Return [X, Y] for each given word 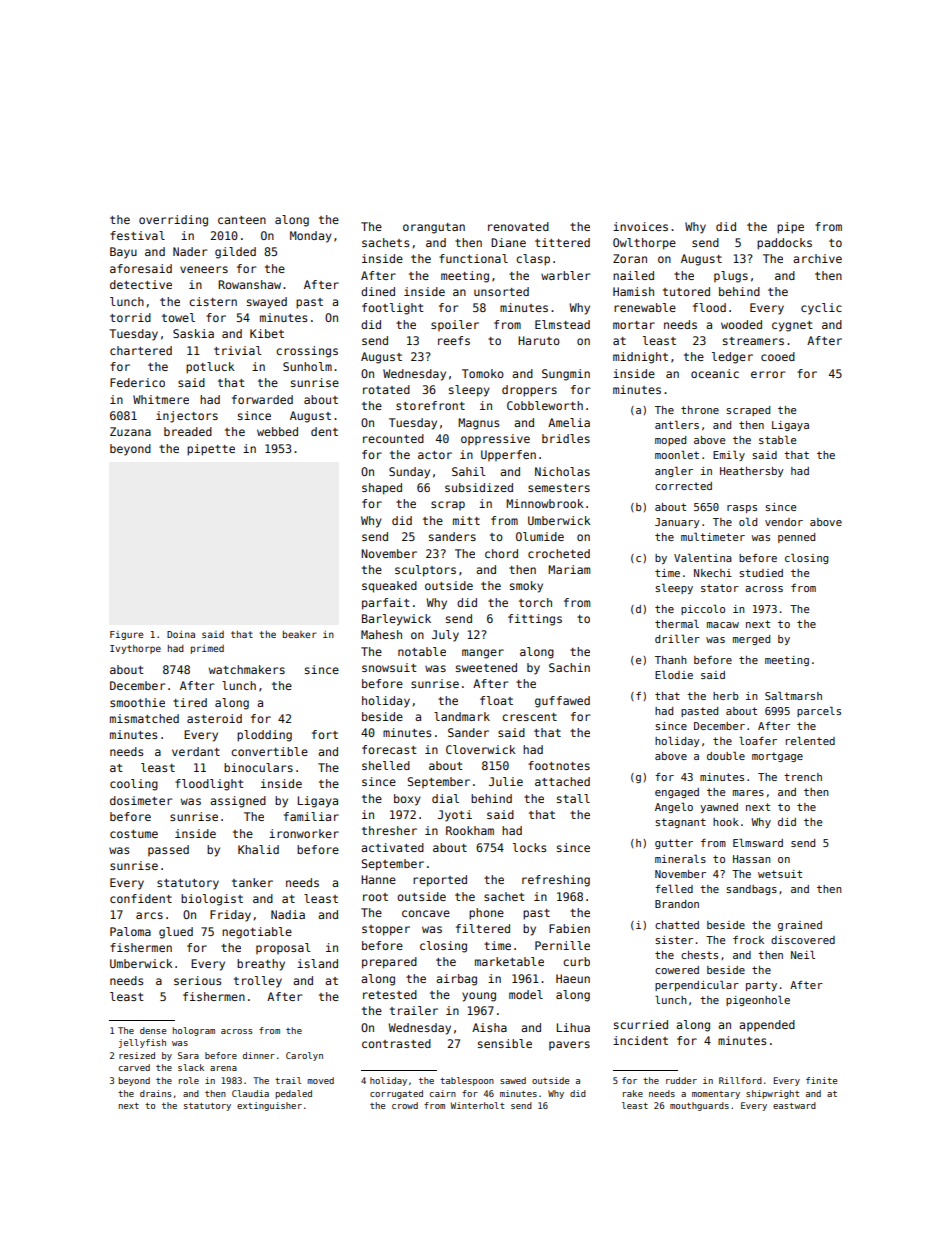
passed [168, 850]
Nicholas [562, 471]
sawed [513, 1080]
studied [761, 573]
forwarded [262, 399]
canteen [242, 220]
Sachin [569, 667]
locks [529, 847]
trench [803, 777]
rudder [681, 1080]
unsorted [501, 291]
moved [320, 1080]
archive [817, 258]
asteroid [214, 718]
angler [674, 472]
